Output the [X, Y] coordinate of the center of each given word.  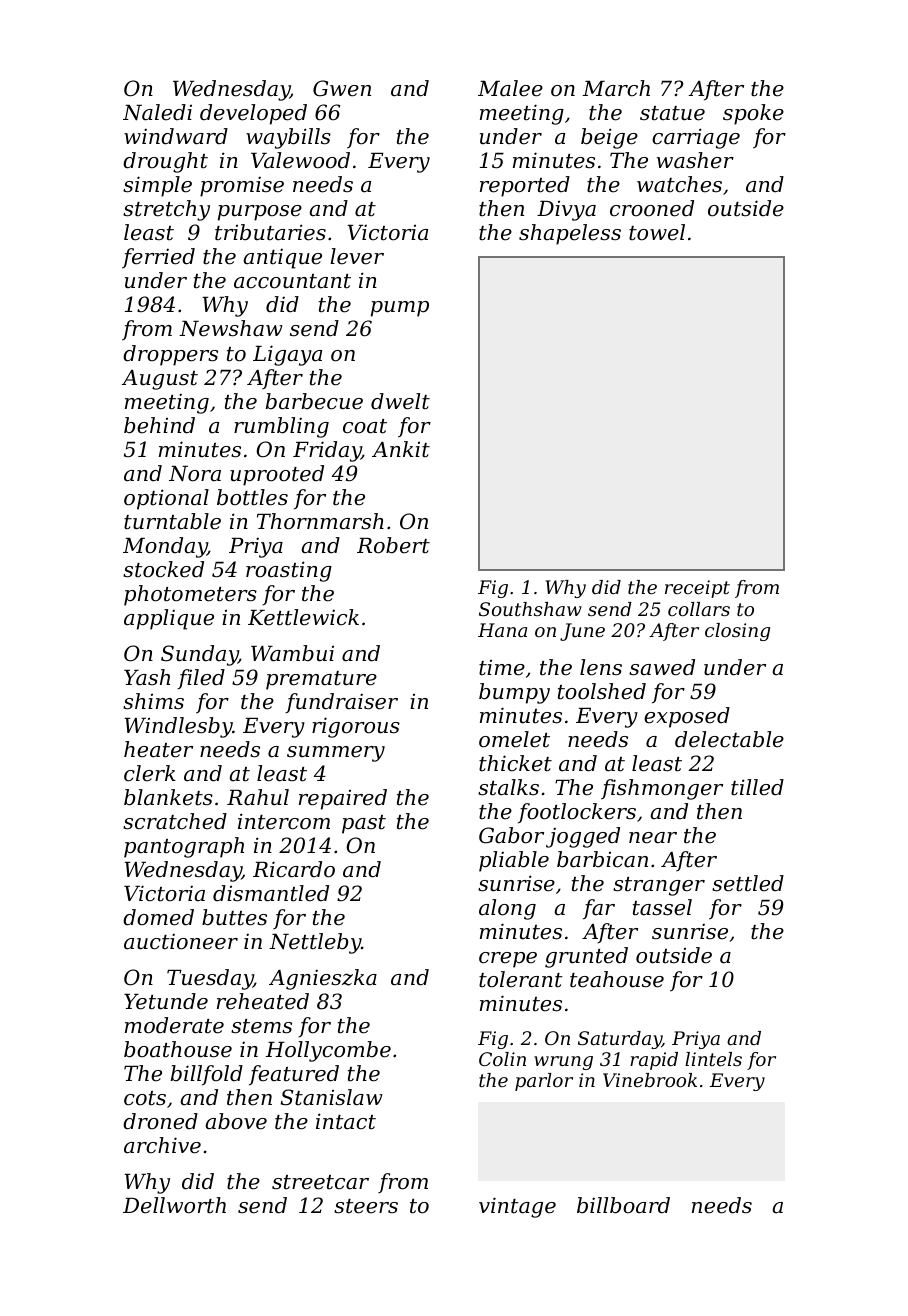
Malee [510, 88]
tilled [757, 787]
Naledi [157, 112]
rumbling [281, 427]
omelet [514, 739]
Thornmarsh [320, 521]
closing [737, 632]
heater [158, 749]
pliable [514, 861]
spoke [753, 114]
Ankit [401, 449]
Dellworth [174, 1205]
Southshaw [530, 609]
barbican [602, 859]
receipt [697, 589]
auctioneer [181, 942]
